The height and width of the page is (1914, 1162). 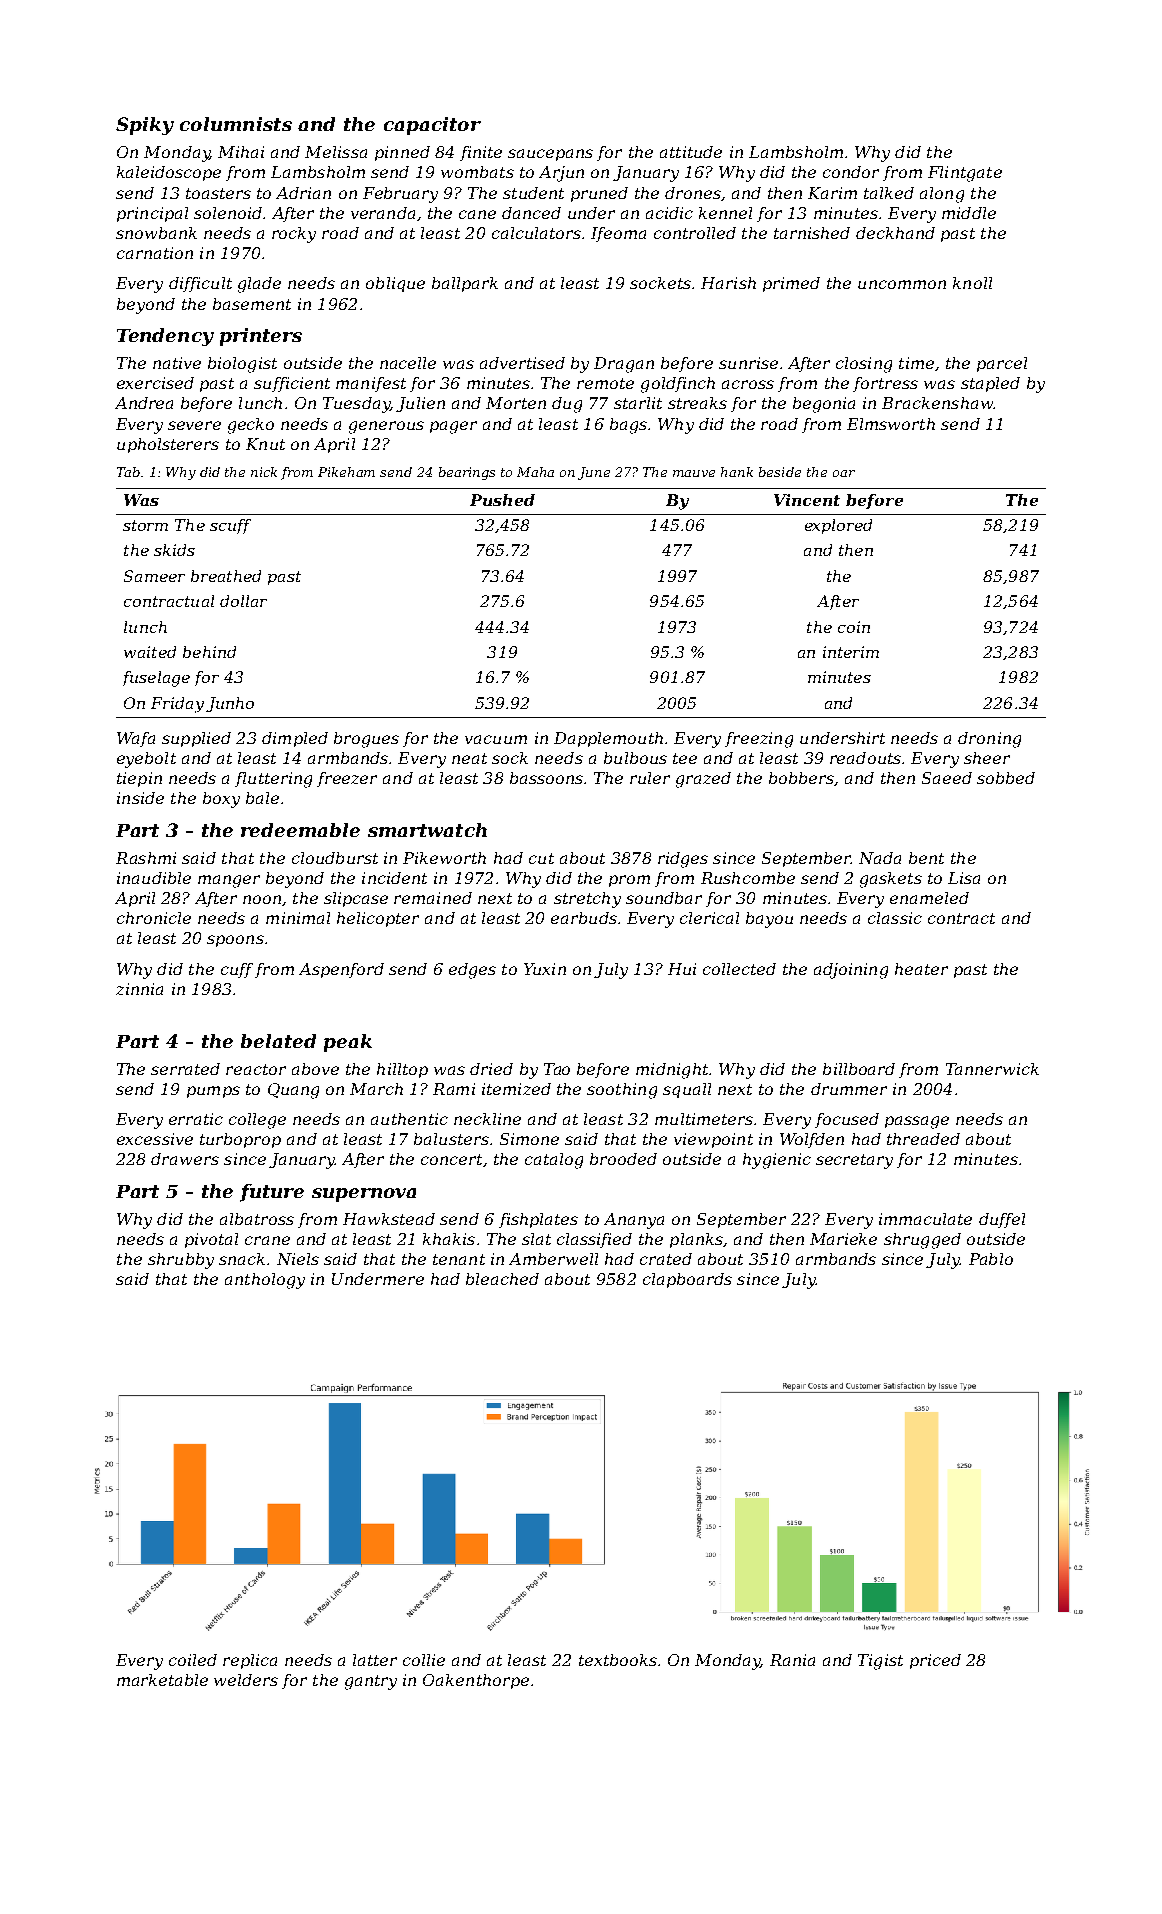 I want to click on duffel, so click(x=1002, y=1220).
